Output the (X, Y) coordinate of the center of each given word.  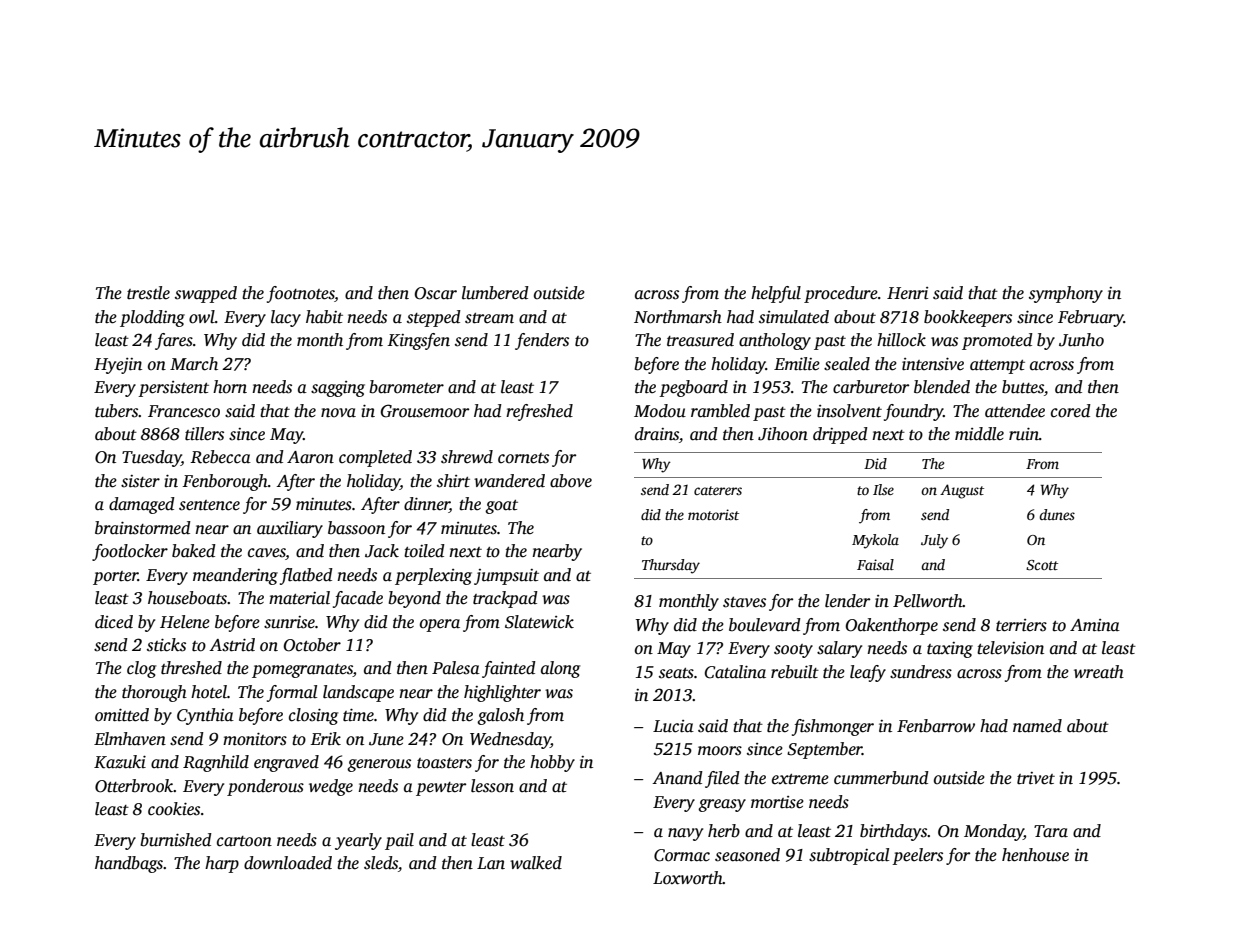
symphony (1066, 294)
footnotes (301, 294)
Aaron (310, 457)
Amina (1095, 625)
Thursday (671, 566)
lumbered (495, 293)
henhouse (1035, 855)
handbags (129, 864)
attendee (1015, 411)
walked (536, 863)
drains (657, 434)
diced (114, 622)
